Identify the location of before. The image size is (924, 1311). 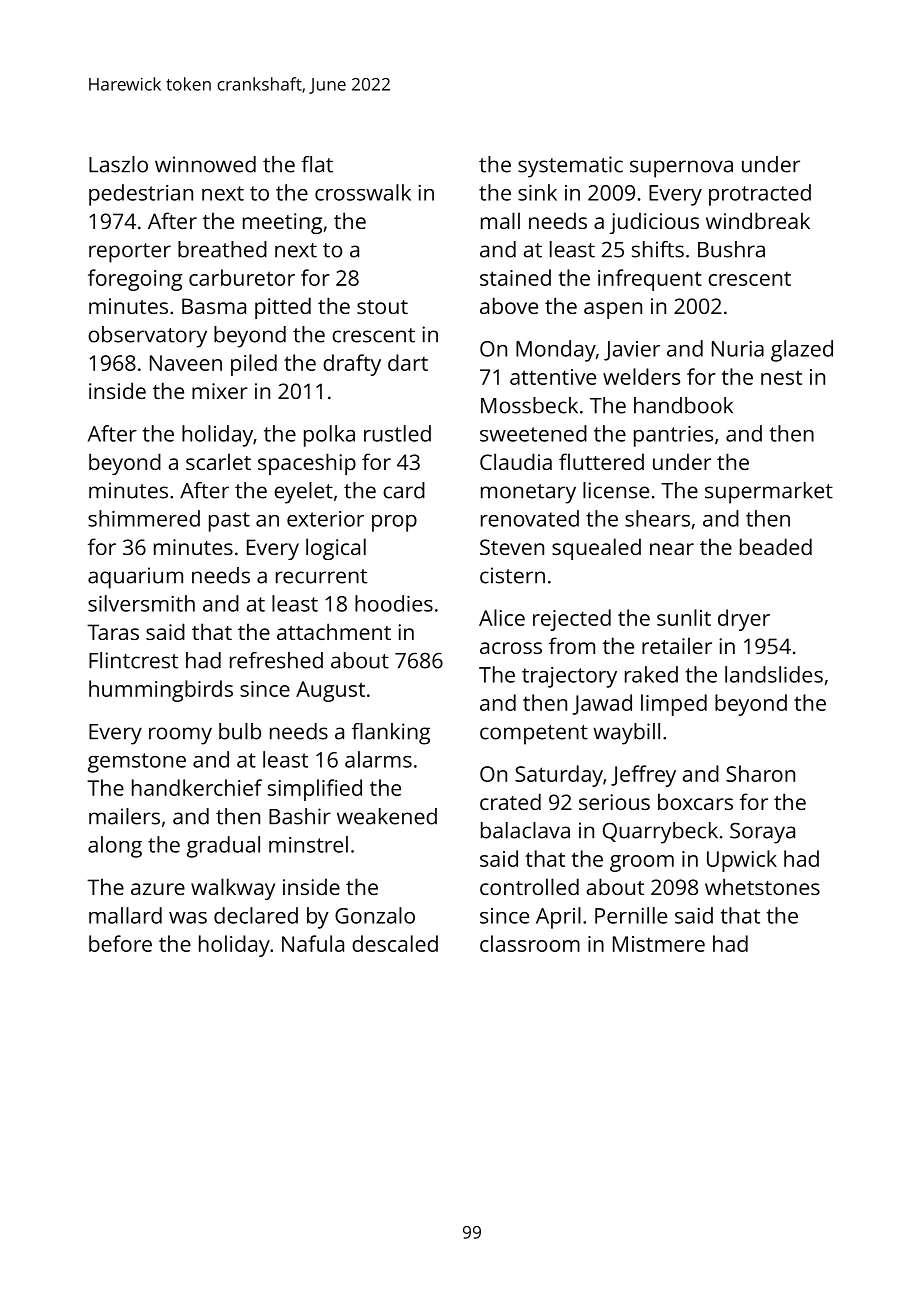
(120, 943).
